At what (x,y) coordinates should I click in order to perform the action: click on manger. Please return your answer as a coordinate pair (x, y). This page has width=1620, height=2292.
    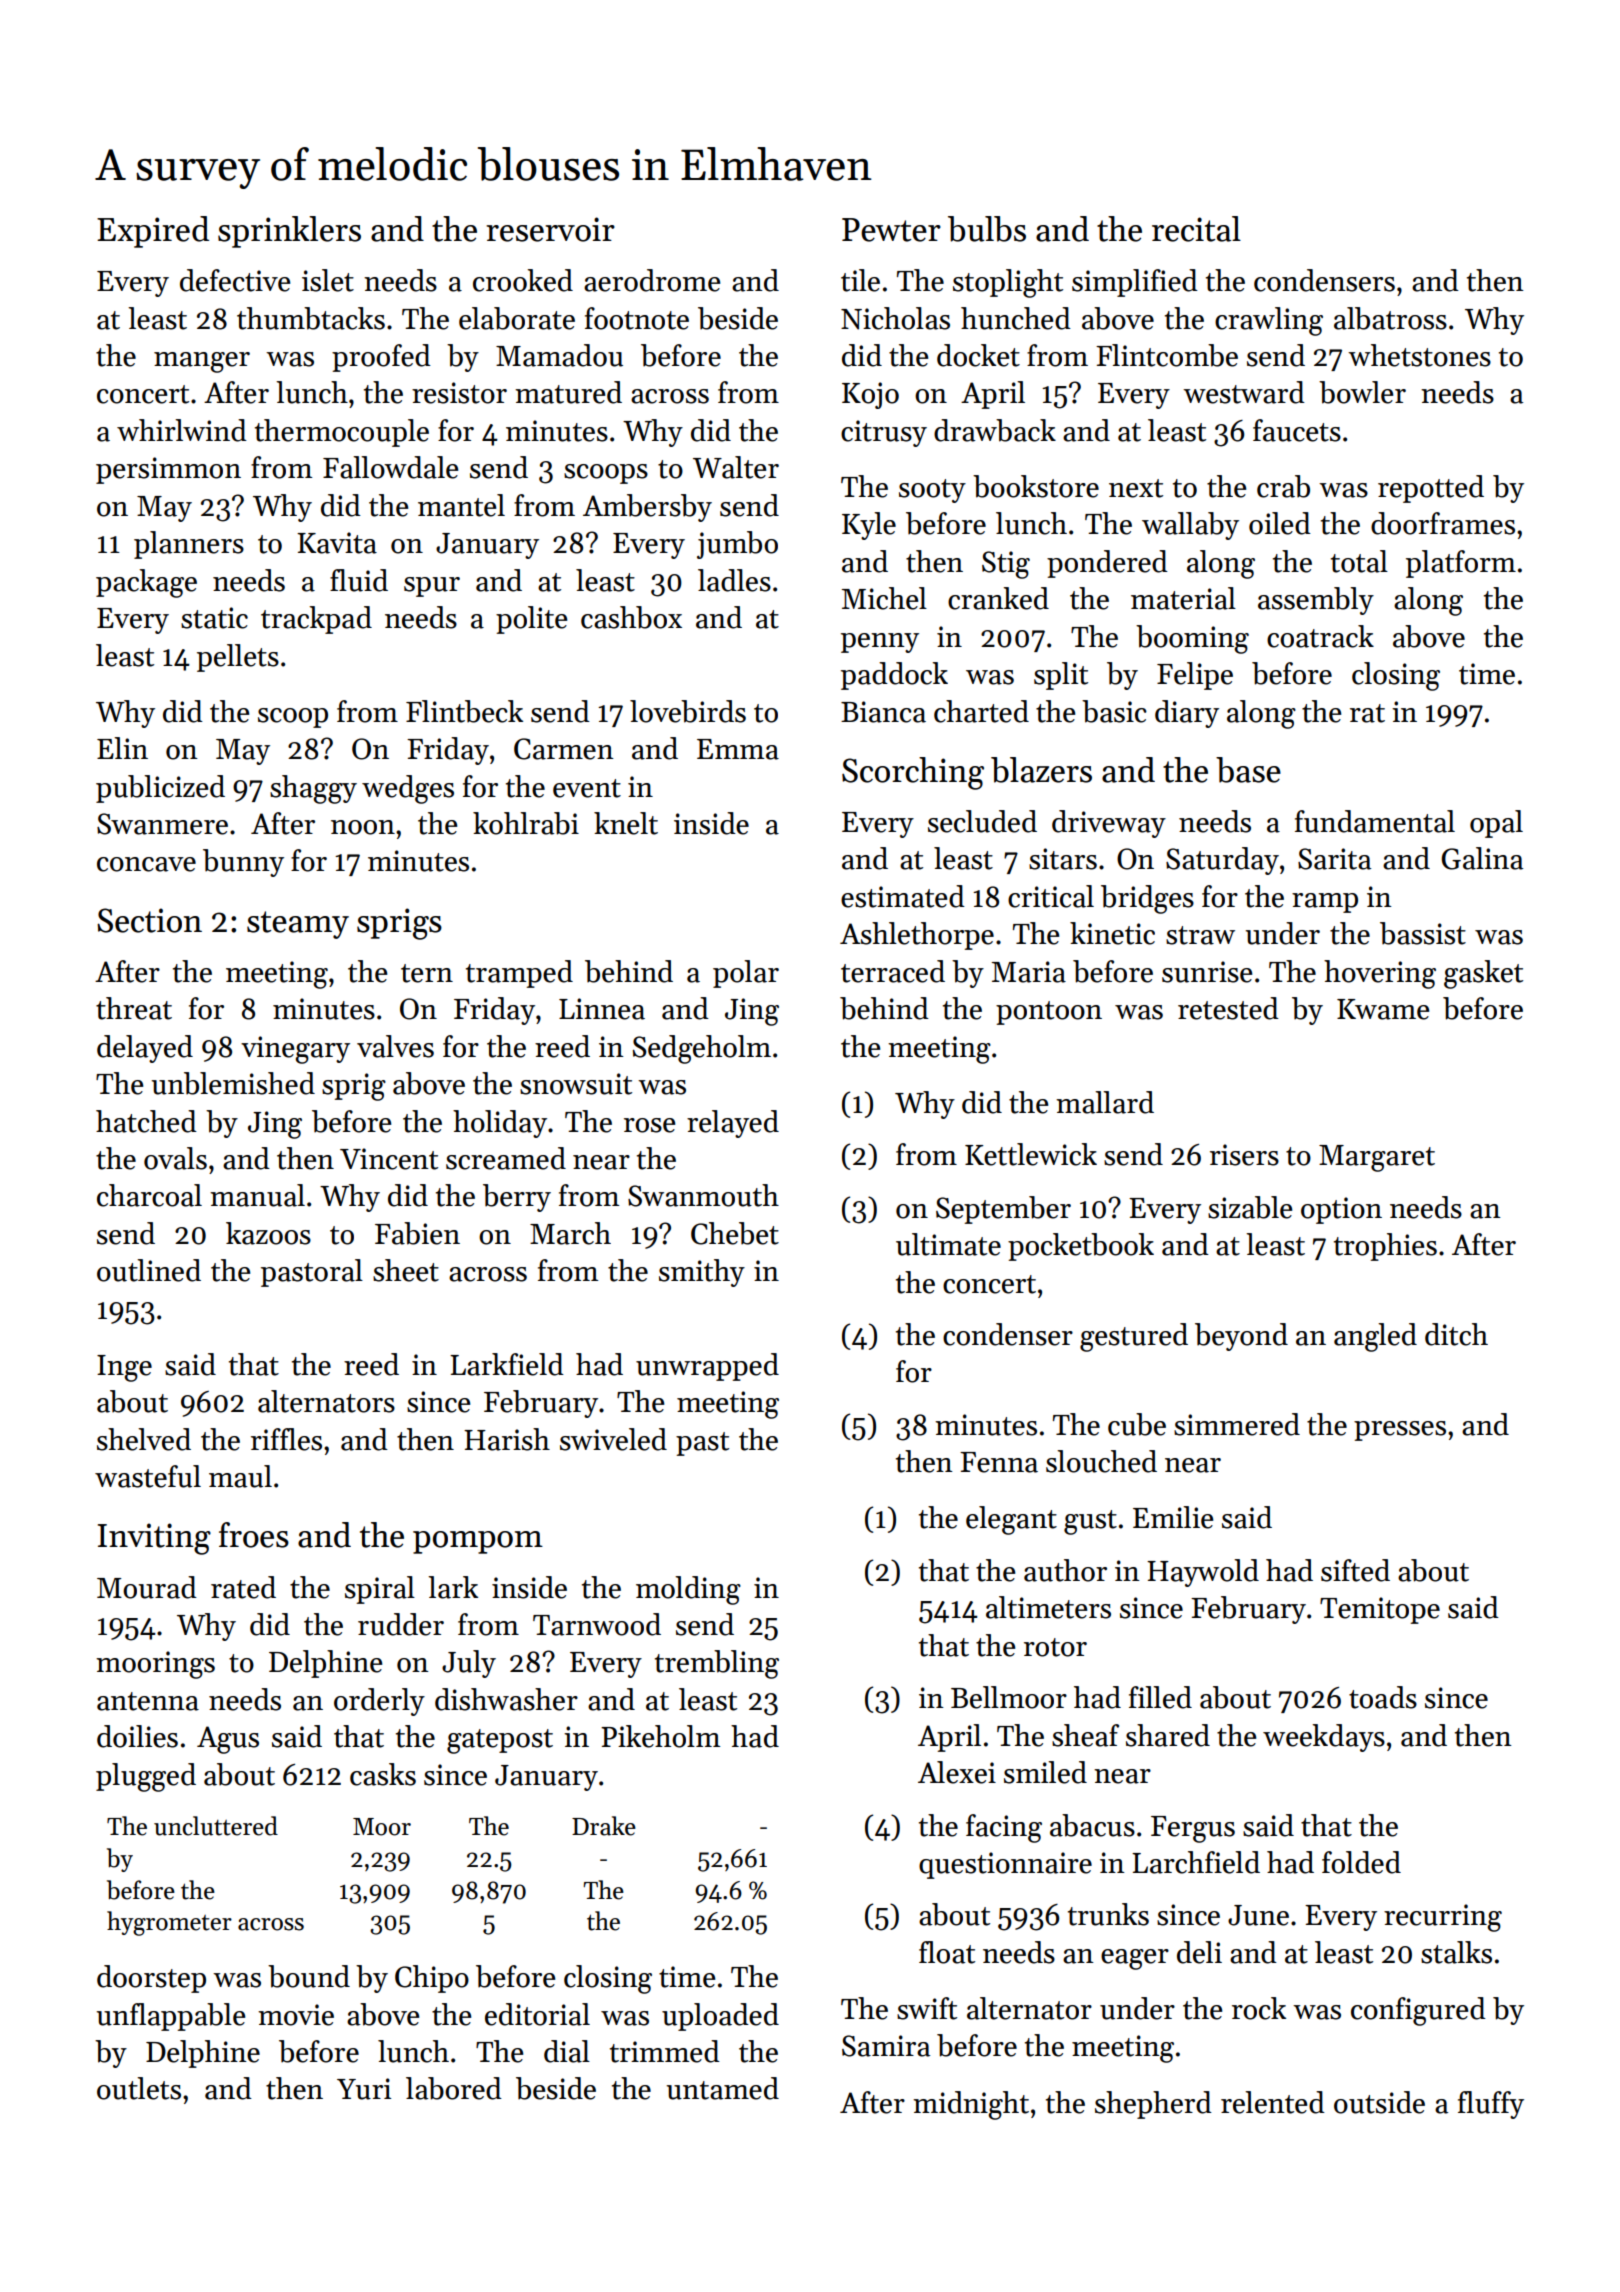
    Looking at the image, I should click on (202, 362).
